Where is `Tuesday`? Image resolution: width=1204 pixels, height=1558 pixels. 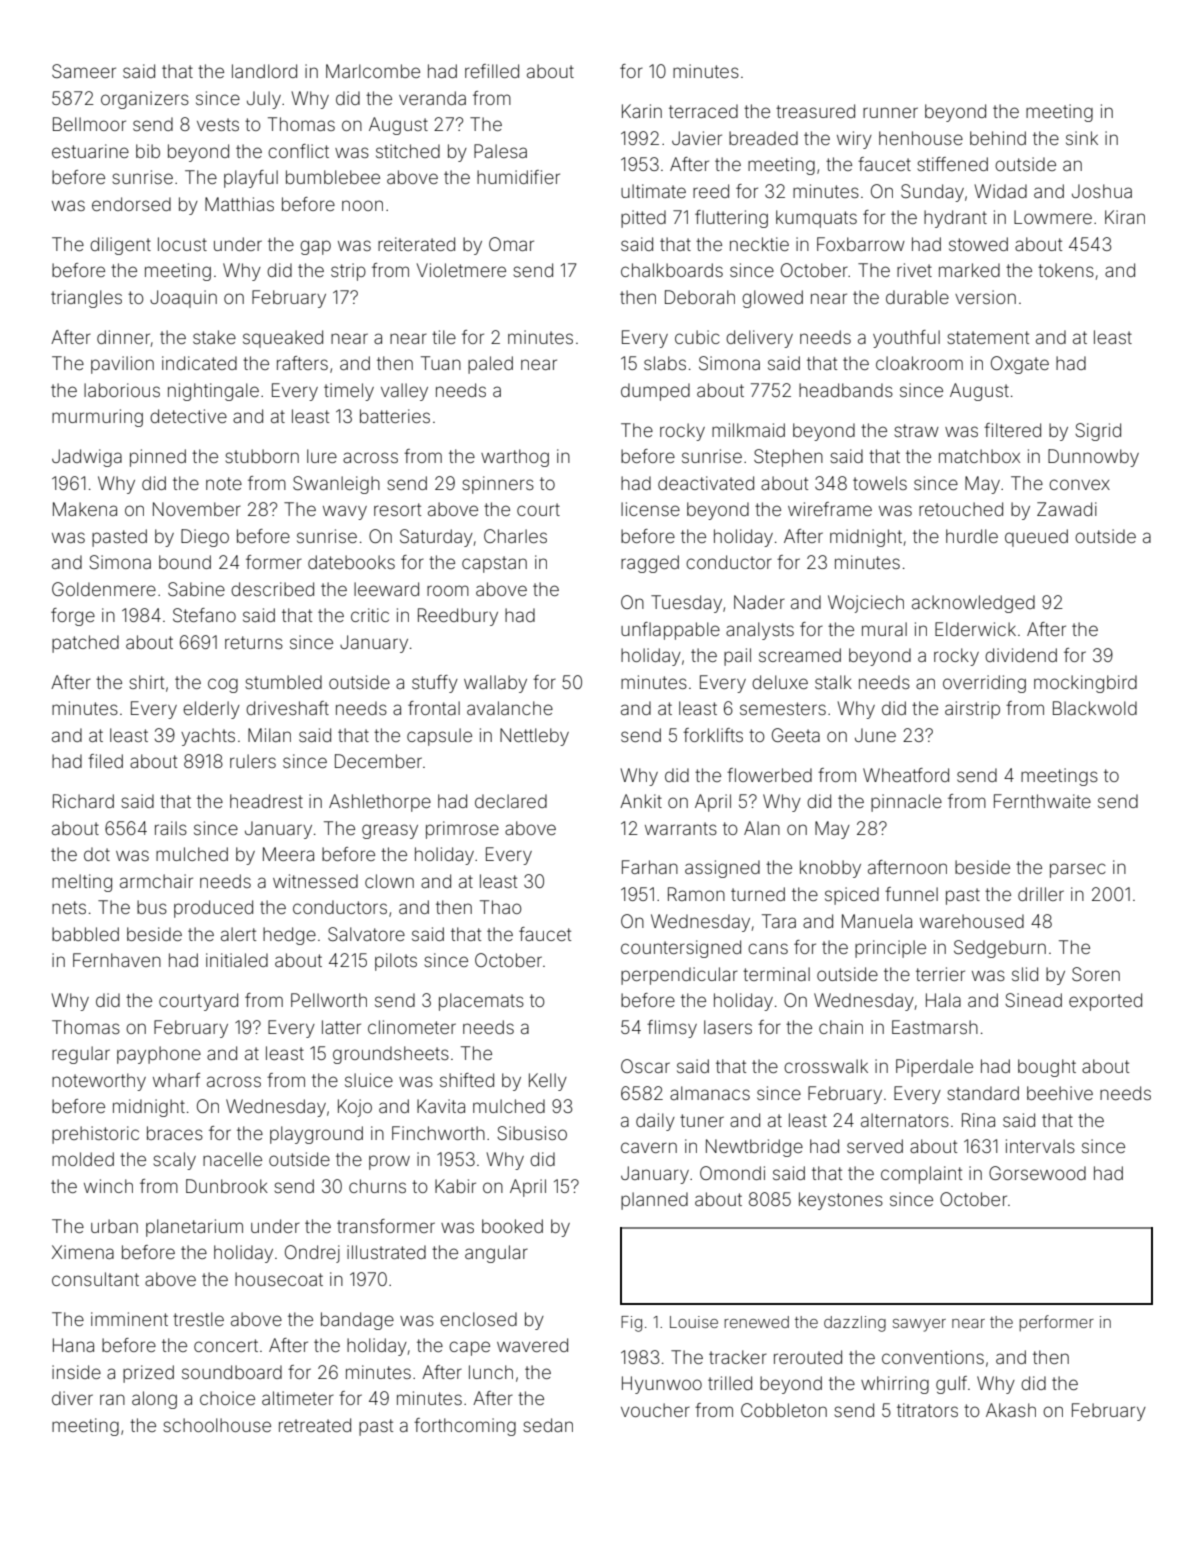 Tuesday is located at coordinates (686, 604).
